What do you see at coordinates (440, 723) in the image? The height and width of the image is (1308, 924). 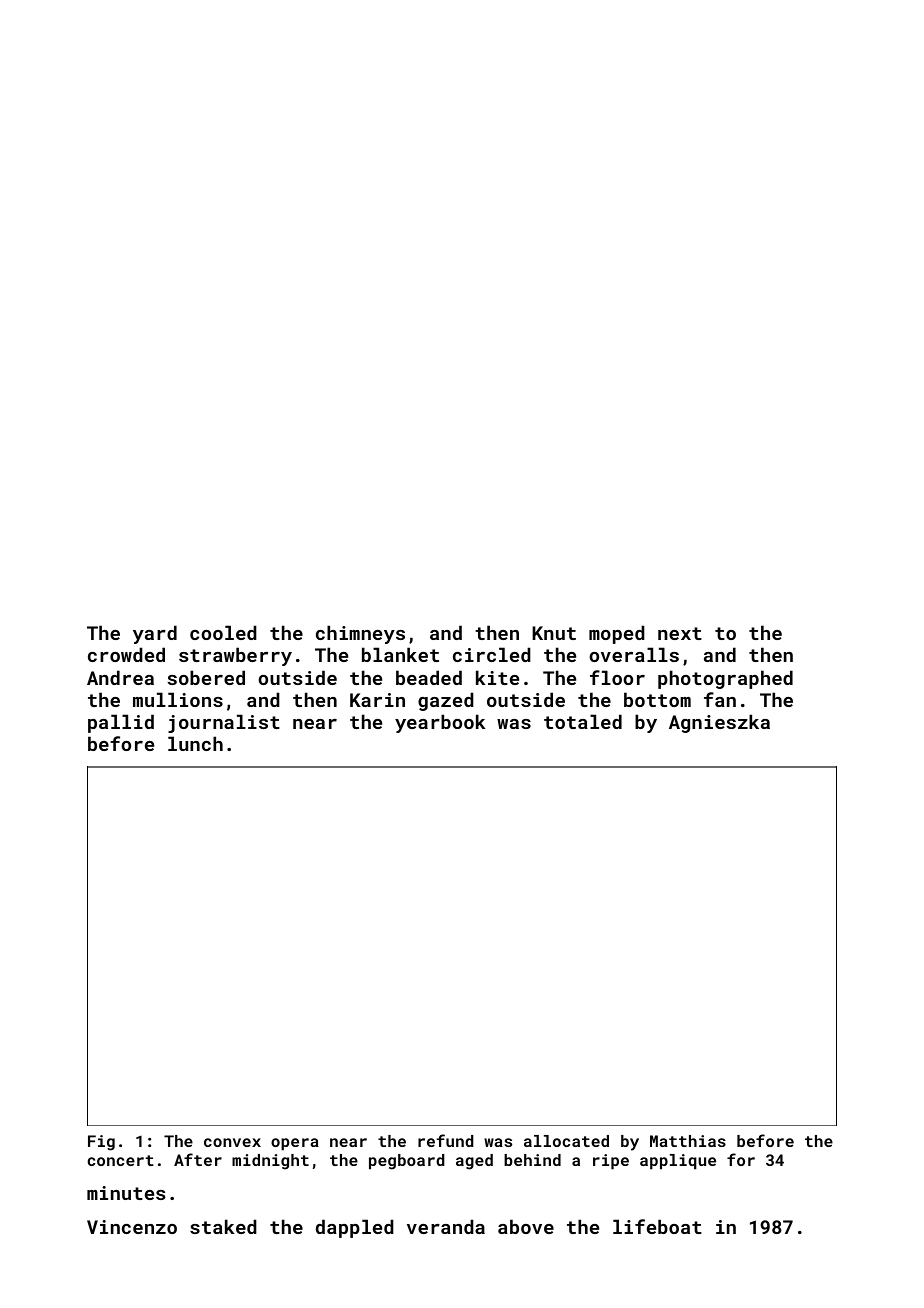 I see `yearbook` at bounding box center [440, 723].
